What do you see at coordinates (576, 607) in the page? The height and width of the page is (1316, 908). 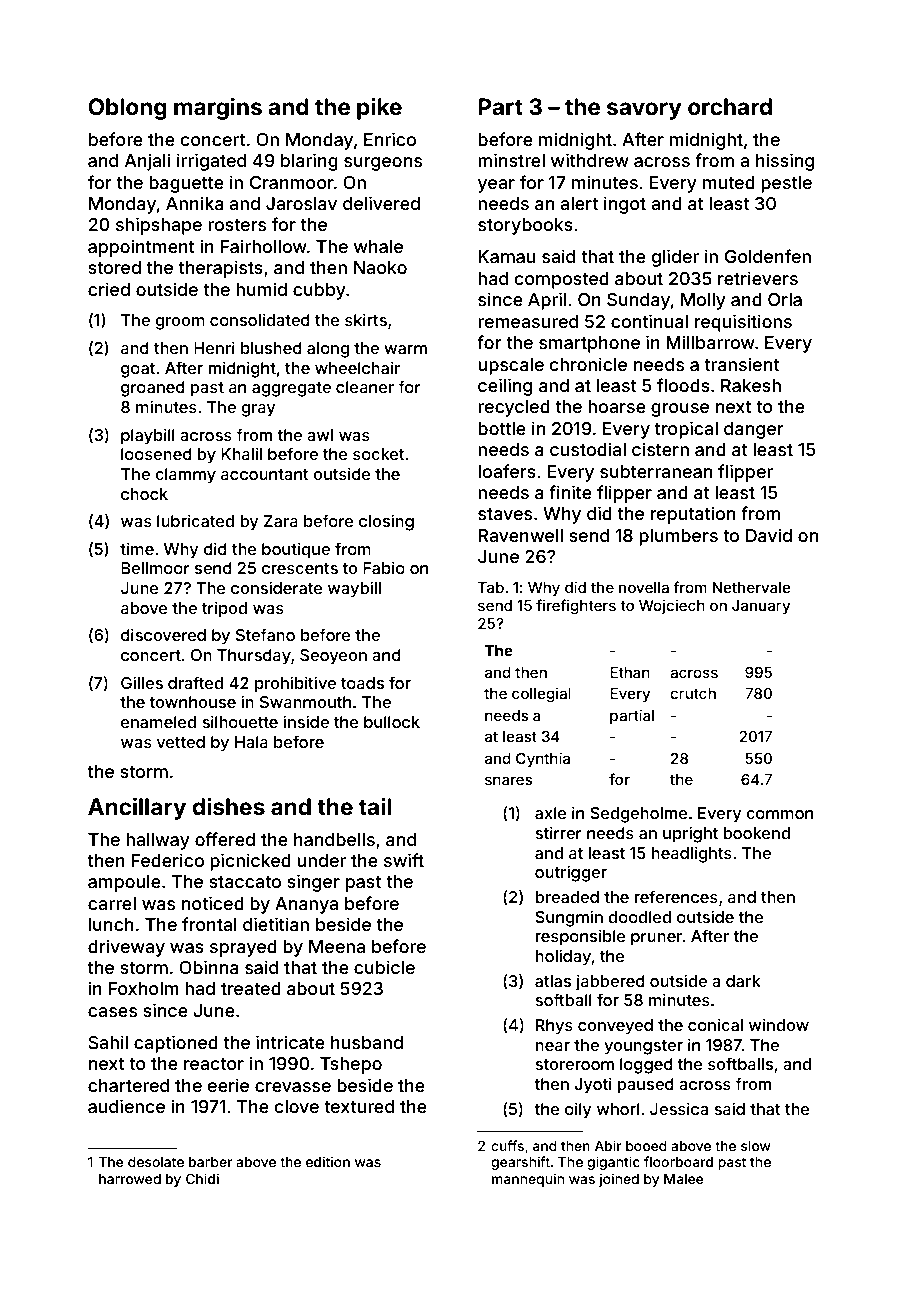 I see `firefighters` at bounding box center [576, 607].
